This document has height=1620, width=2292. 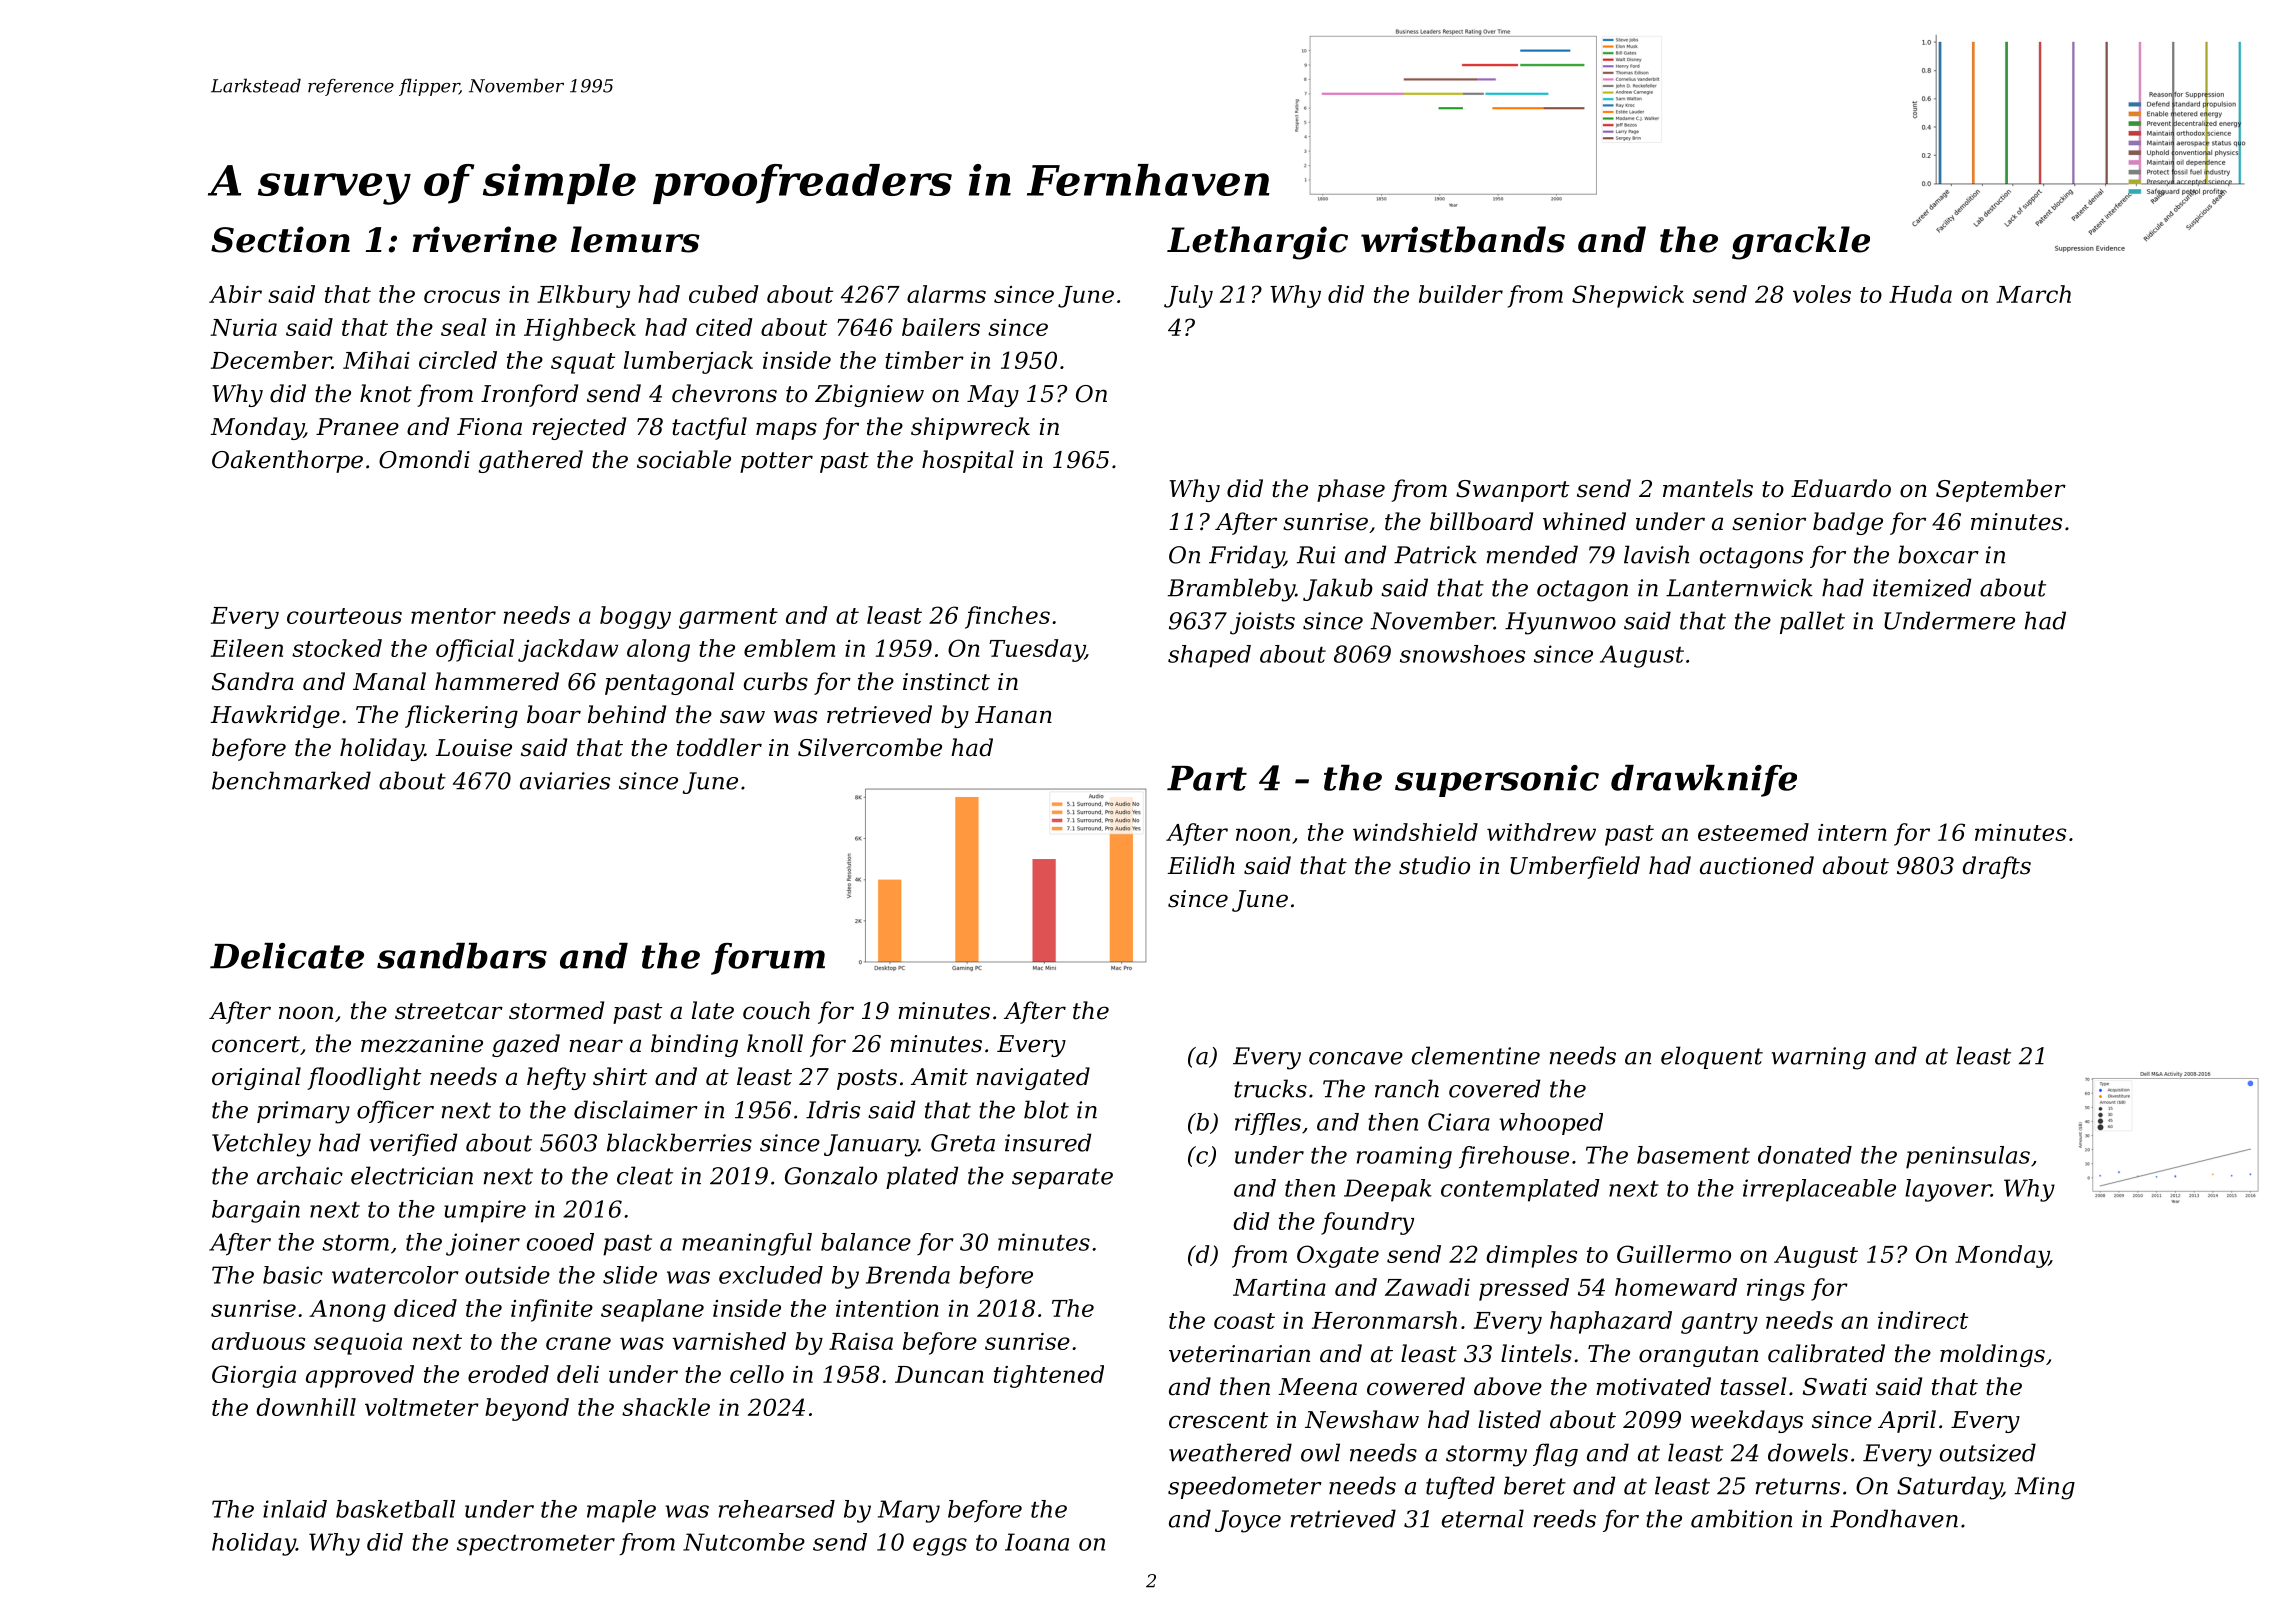 I want to click on drafts, so click(x=1996, y=867).
